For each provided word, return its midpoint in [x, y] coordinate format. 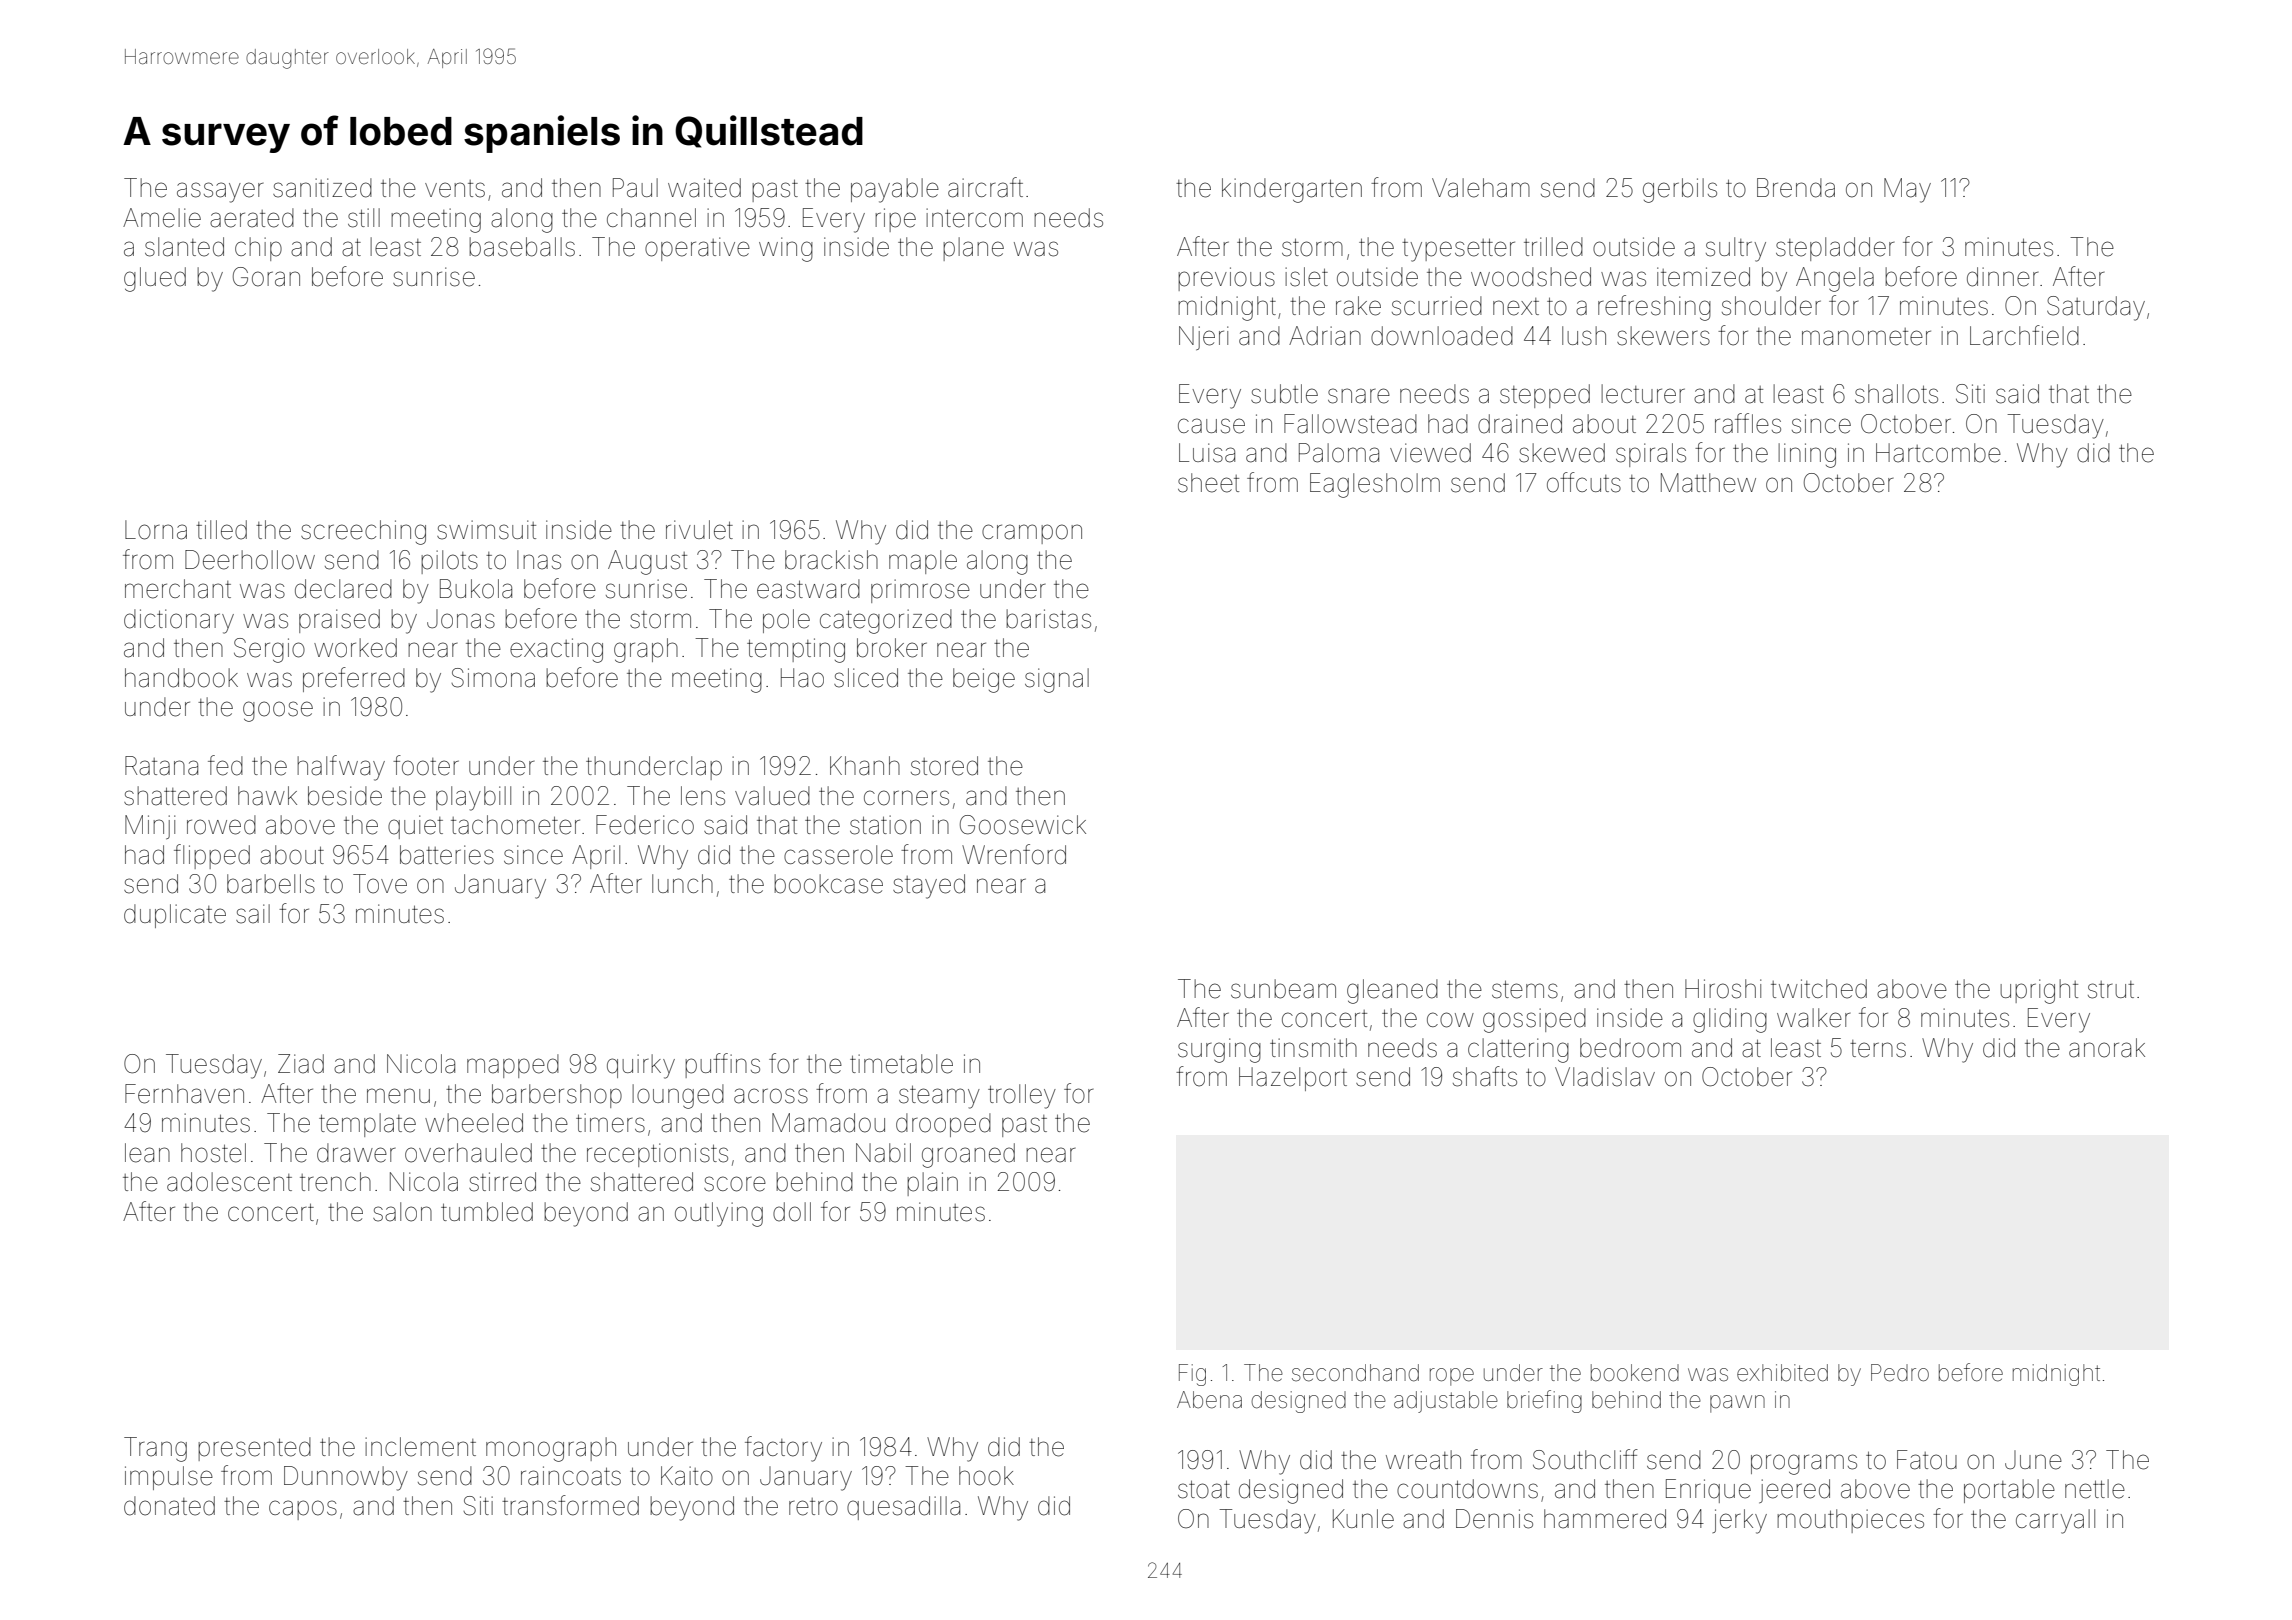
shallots [1896, 394]
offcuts [1584, 482]
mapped [513, 1066]
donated [169, 1506]
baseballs [522, 247]
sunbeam [1283, 989]
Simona [493, 678]
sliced [866, 678]
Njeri [1203, 338]
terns [1878, 1049]
